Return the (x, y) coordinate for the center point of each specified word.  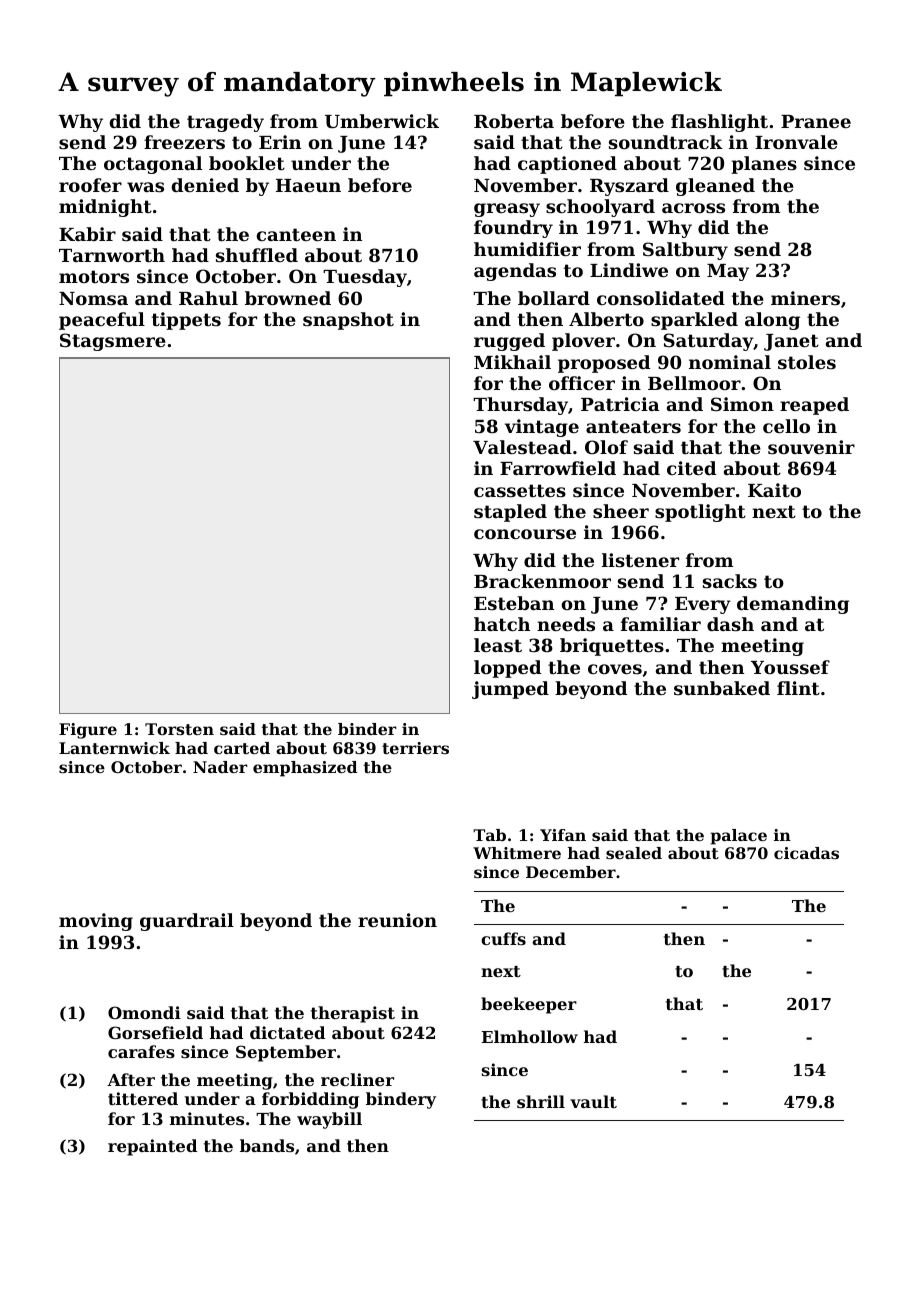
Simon (742, 404)
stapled (510, 513)
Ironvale (796, 142)
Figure (88, 731)
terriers (415, 748)
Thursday (520, 406)
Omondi (144, 1012)
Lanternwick (114, 748)
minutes (207, 1118)
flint (798, 688)
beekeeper (529, 1005)
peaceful (102, 321)
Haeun (308, 185)
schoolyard (600, 208)
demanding (793, 605)
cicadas (806, 853)
